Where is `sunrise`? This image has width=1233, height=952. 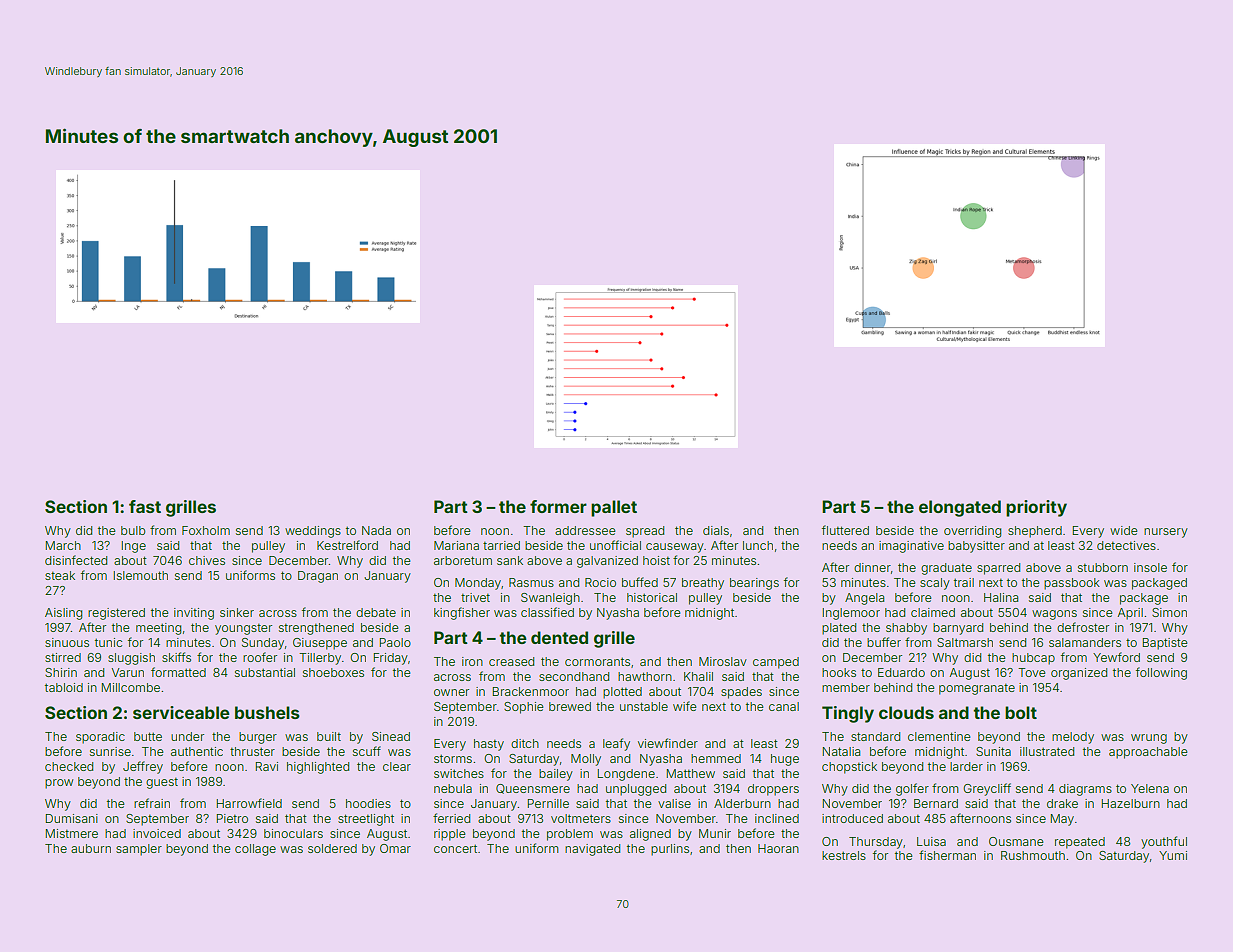 sunrise is located at coordinates (110, 751).
